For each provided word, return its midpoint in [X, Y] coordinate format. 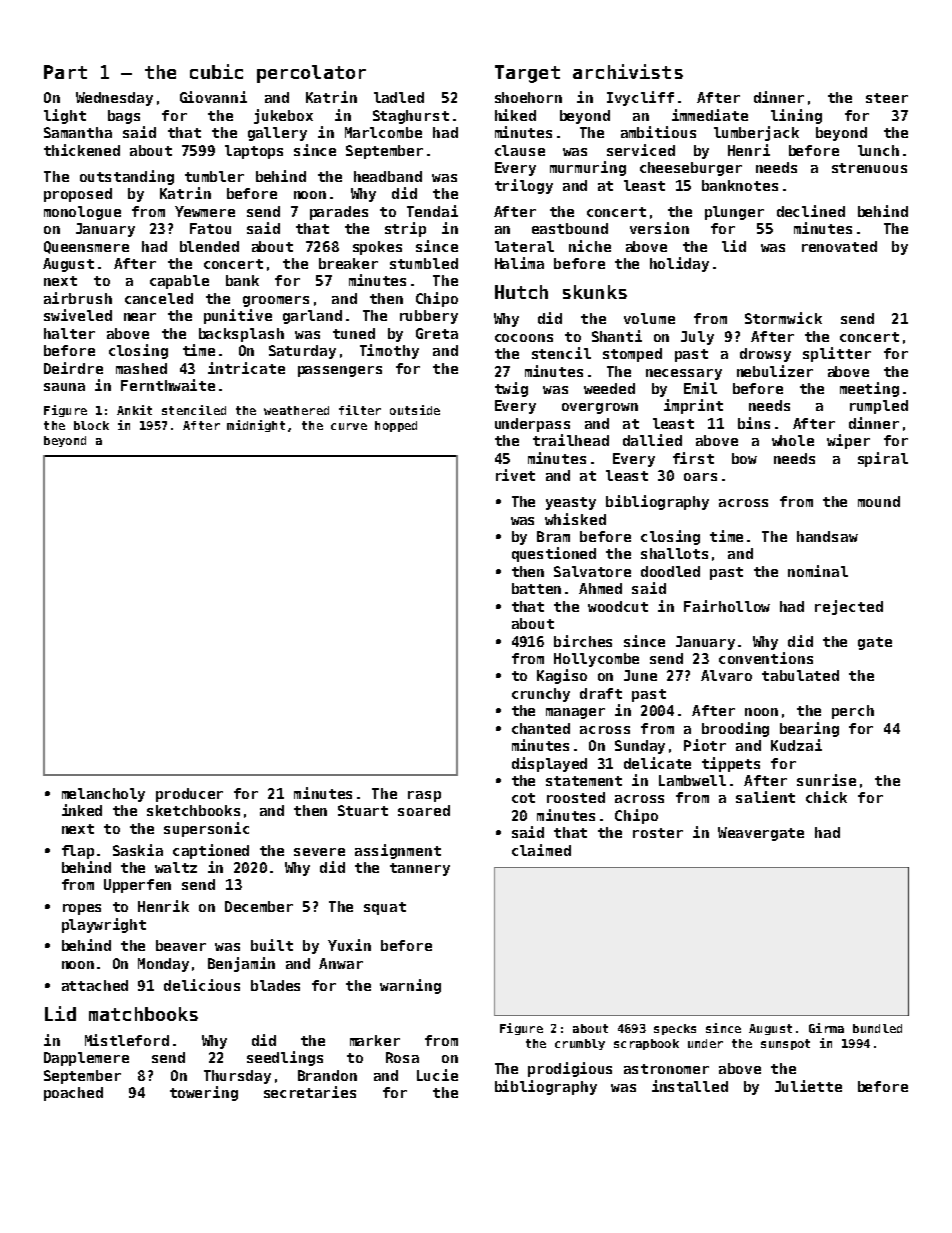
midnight [256, 426]
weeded [609, 388]
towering [204, 1093]
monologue [82, 213]
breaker [348, 263]
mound [879, 501]
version [659, 228]
